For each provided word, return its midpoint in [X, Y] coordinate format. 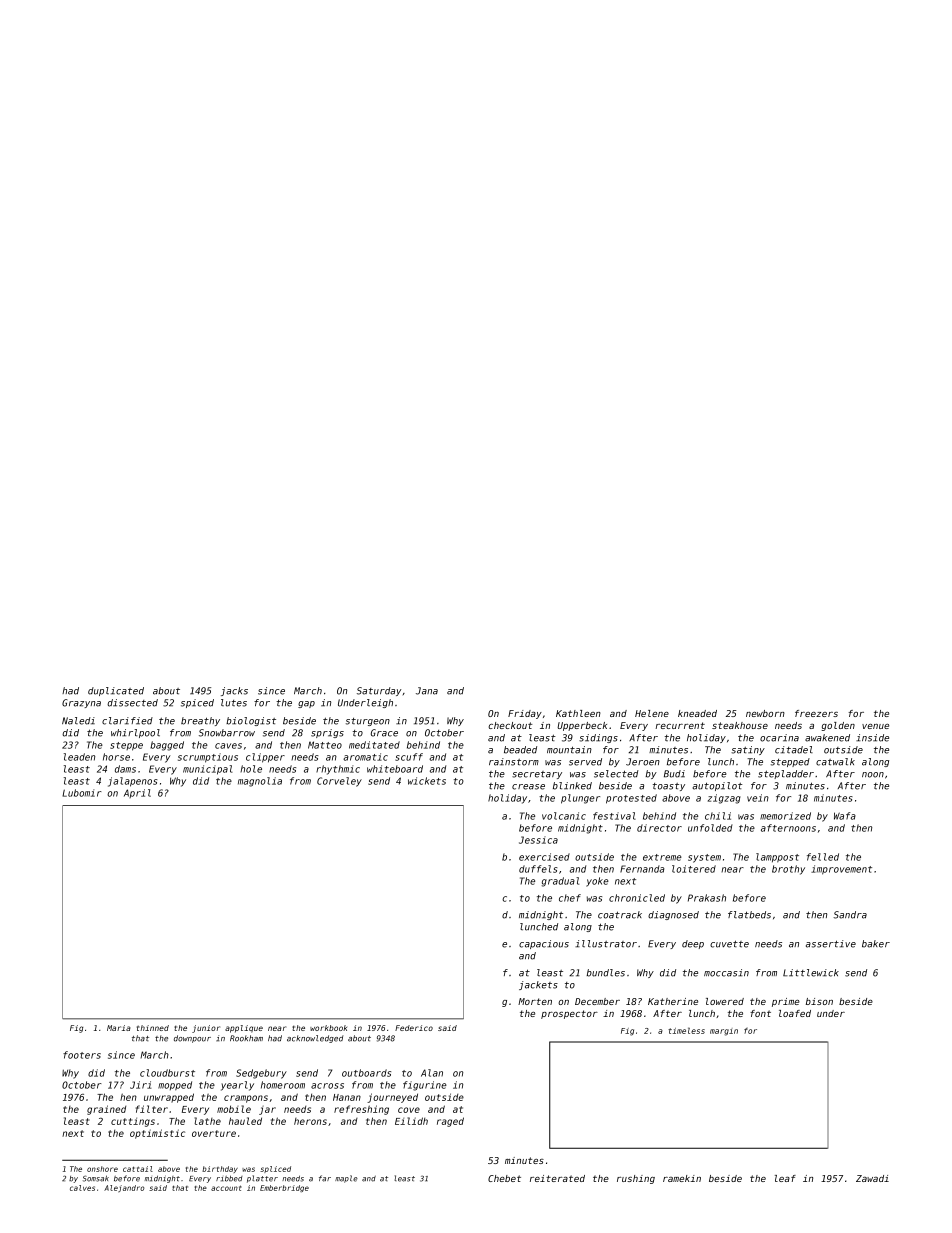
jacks [234, 691]
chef [570, 898]
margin [724, 1032]
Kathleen [578, 713]
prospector [569, 1014]
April [137, 793]
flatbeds [749, 915]
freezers [816, 713]
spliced [275, 1169]
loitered [694, 869]
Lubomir [82, 793]
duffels [538, 869]
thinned [153, 1028]
